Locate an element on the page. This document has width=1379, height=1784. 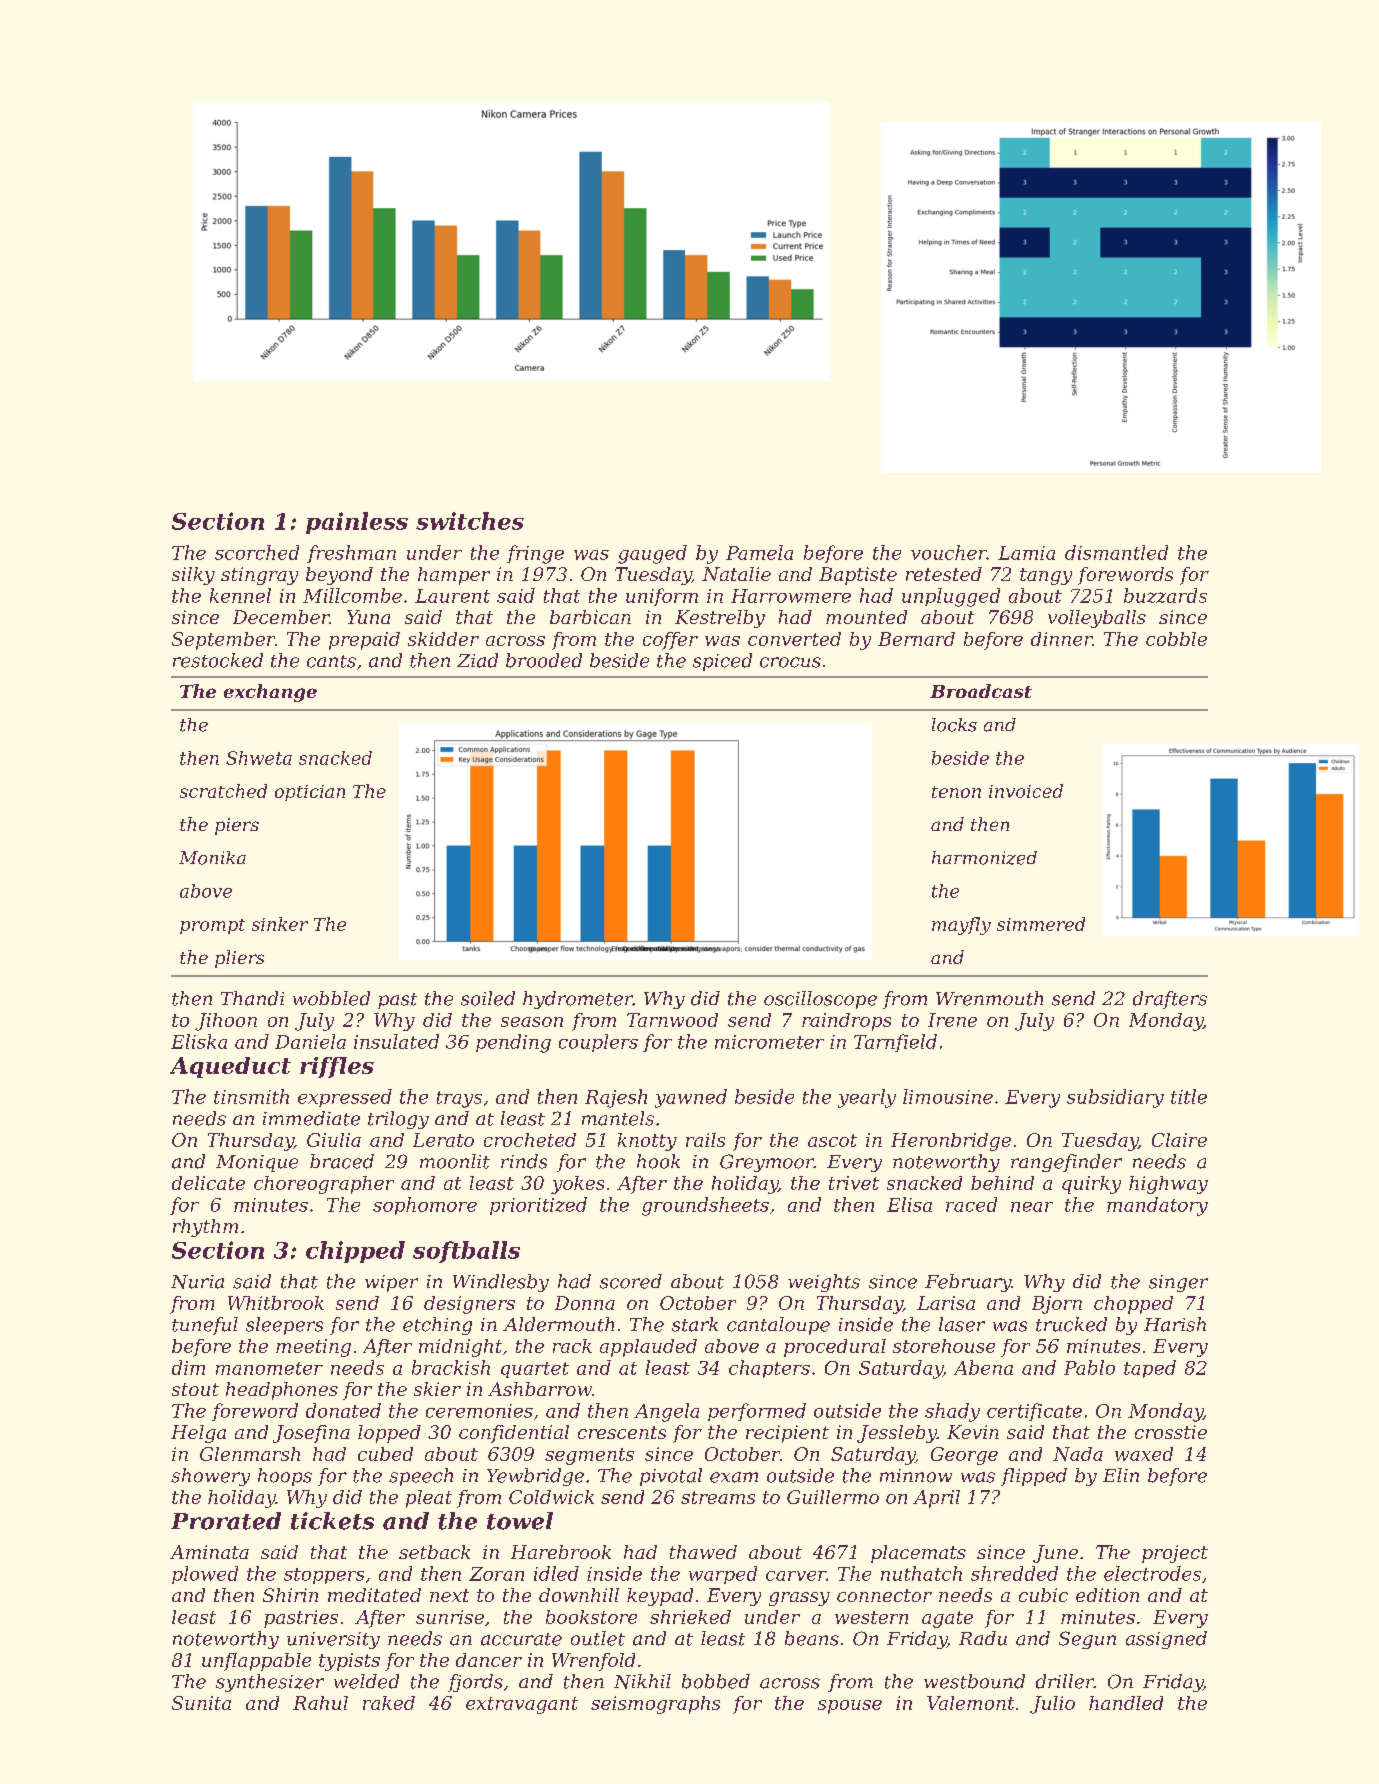
Heronbridge is located at coordinates (951, 1142).
